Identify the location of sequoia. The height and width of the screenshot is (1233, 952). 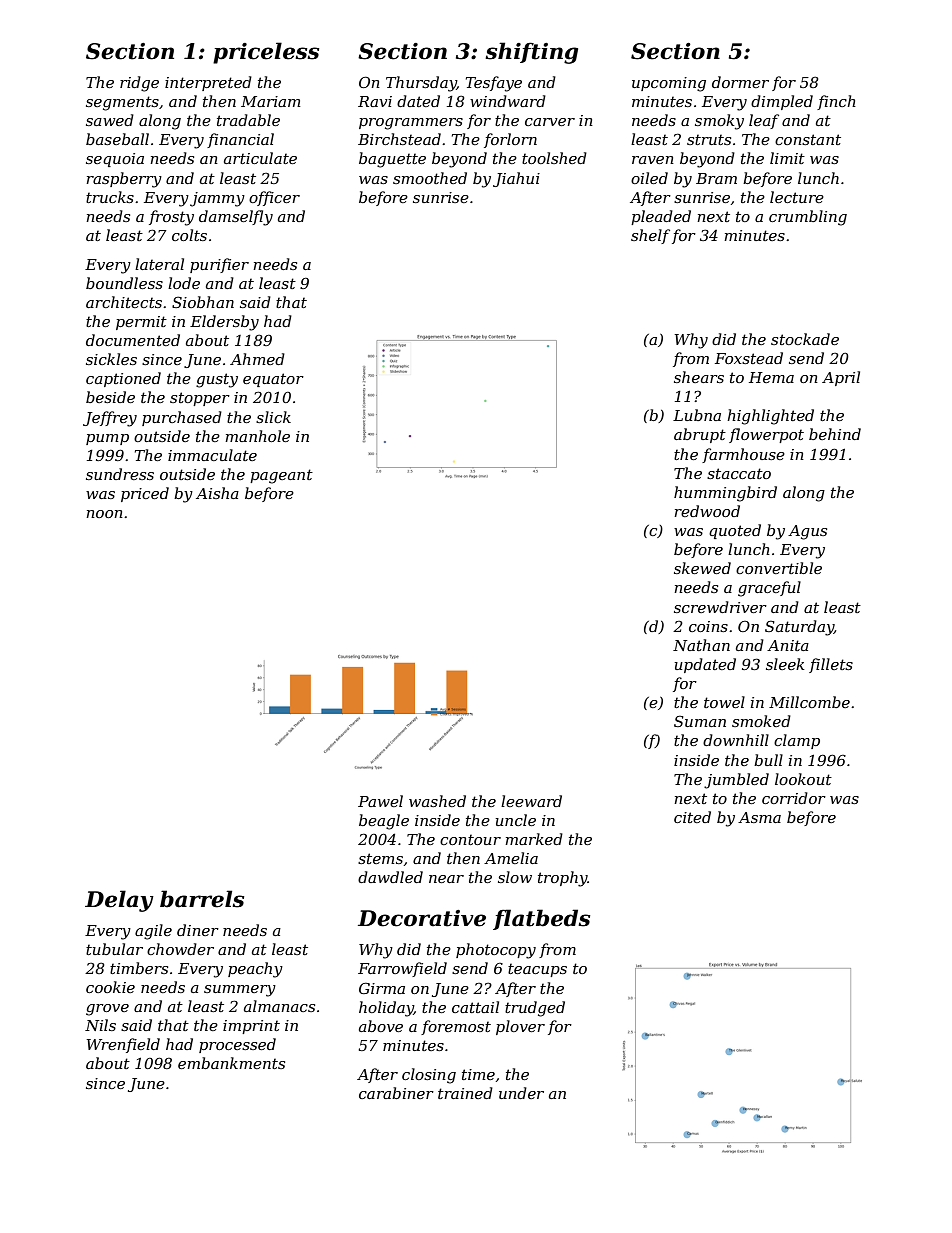
(115, 160).
